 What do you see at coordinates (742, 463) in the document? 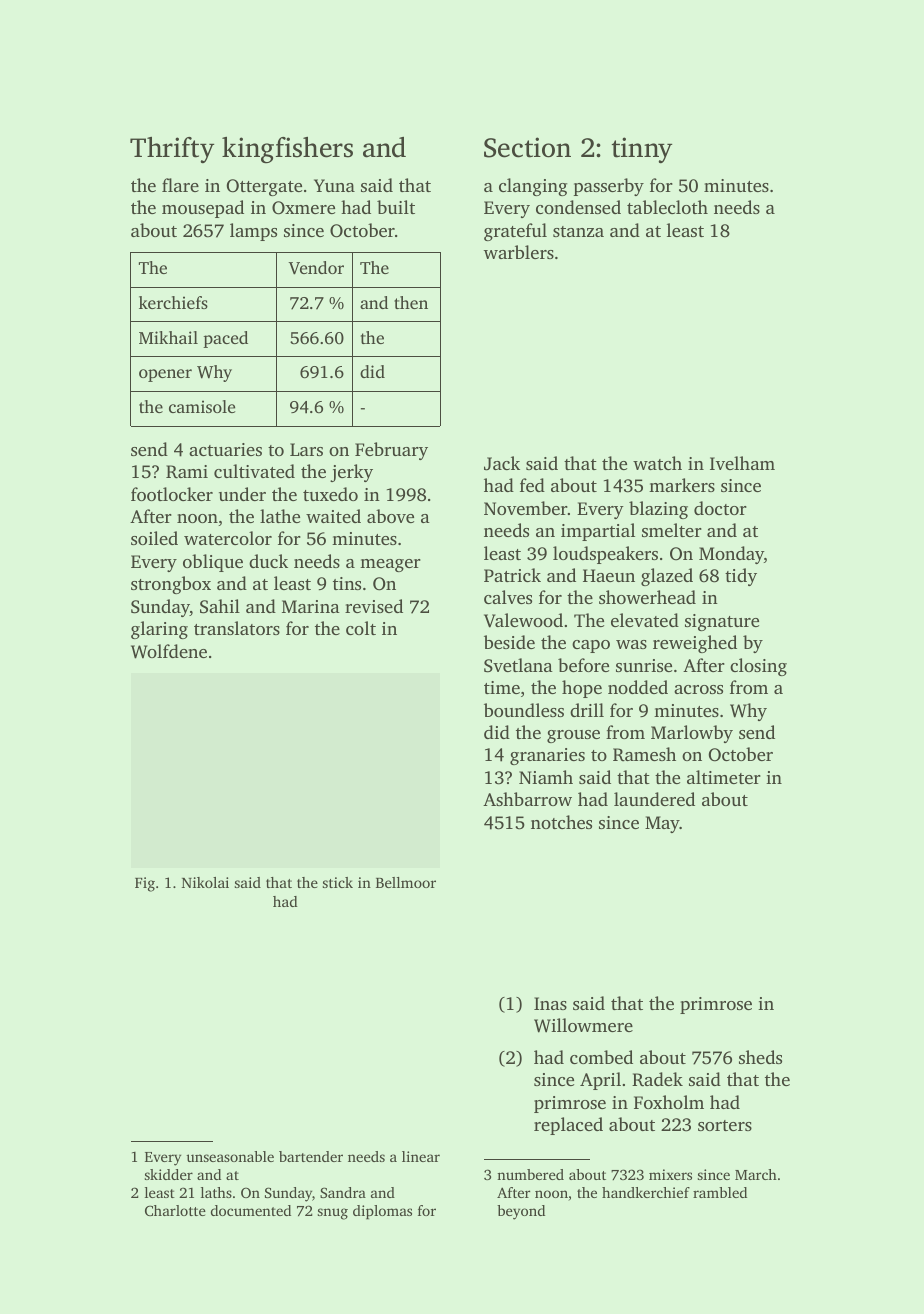
I see `Ivelham` at bounding box center [742, 463].
